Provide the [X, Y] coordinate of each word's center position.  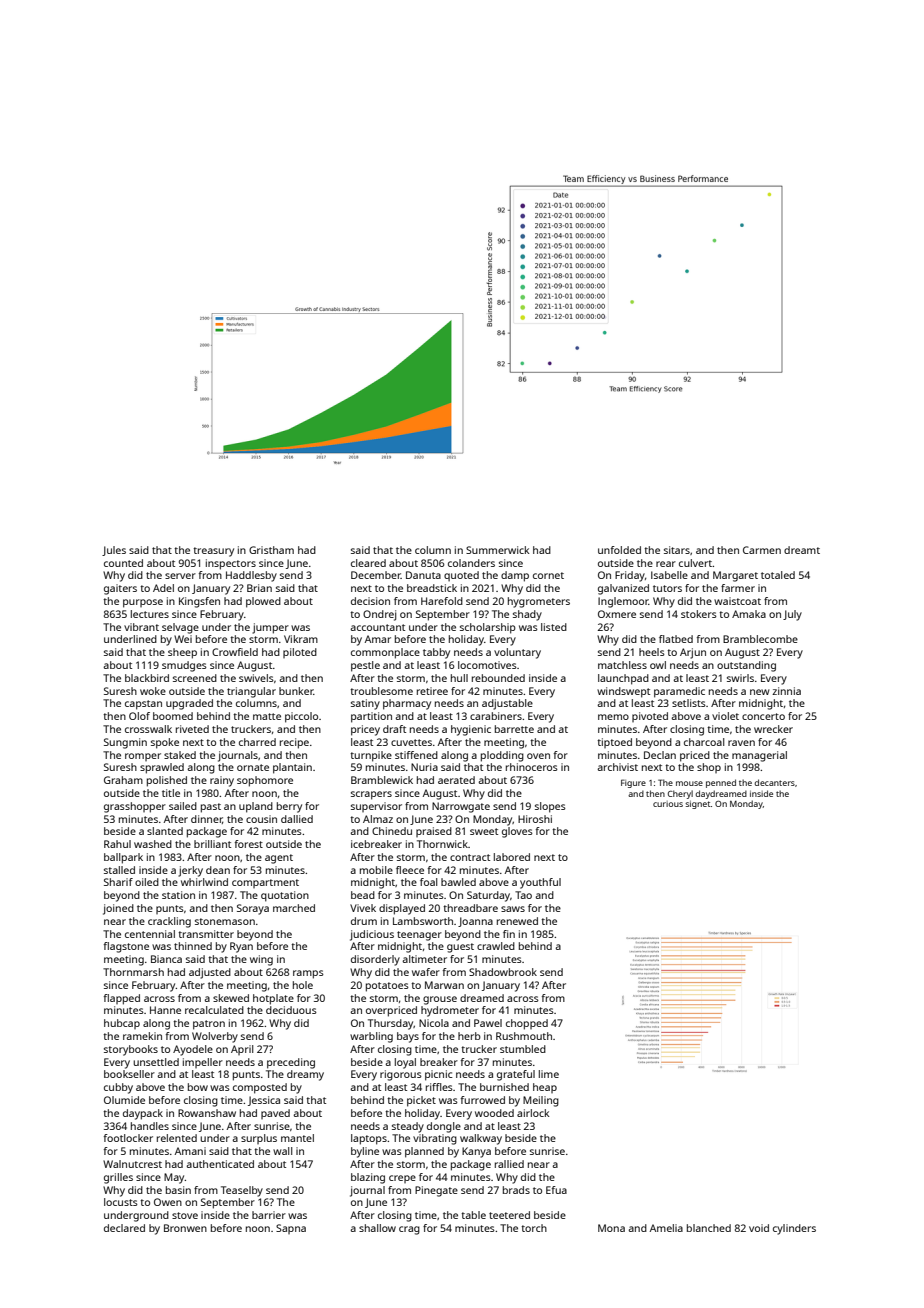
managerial [759, 756]
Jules [114, 551]
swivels [256, 678]
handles [150, 1126]
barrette [514, 729]
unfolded [619, 550]
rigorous [401, 1075]
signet [698, 805]
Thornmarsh [133, 972]
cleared [368, 563]
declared [124, 1228]
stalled [119, 870]
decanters [774, 782]
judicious [372, 935]
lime [549, 1074]
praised [434, 832]
